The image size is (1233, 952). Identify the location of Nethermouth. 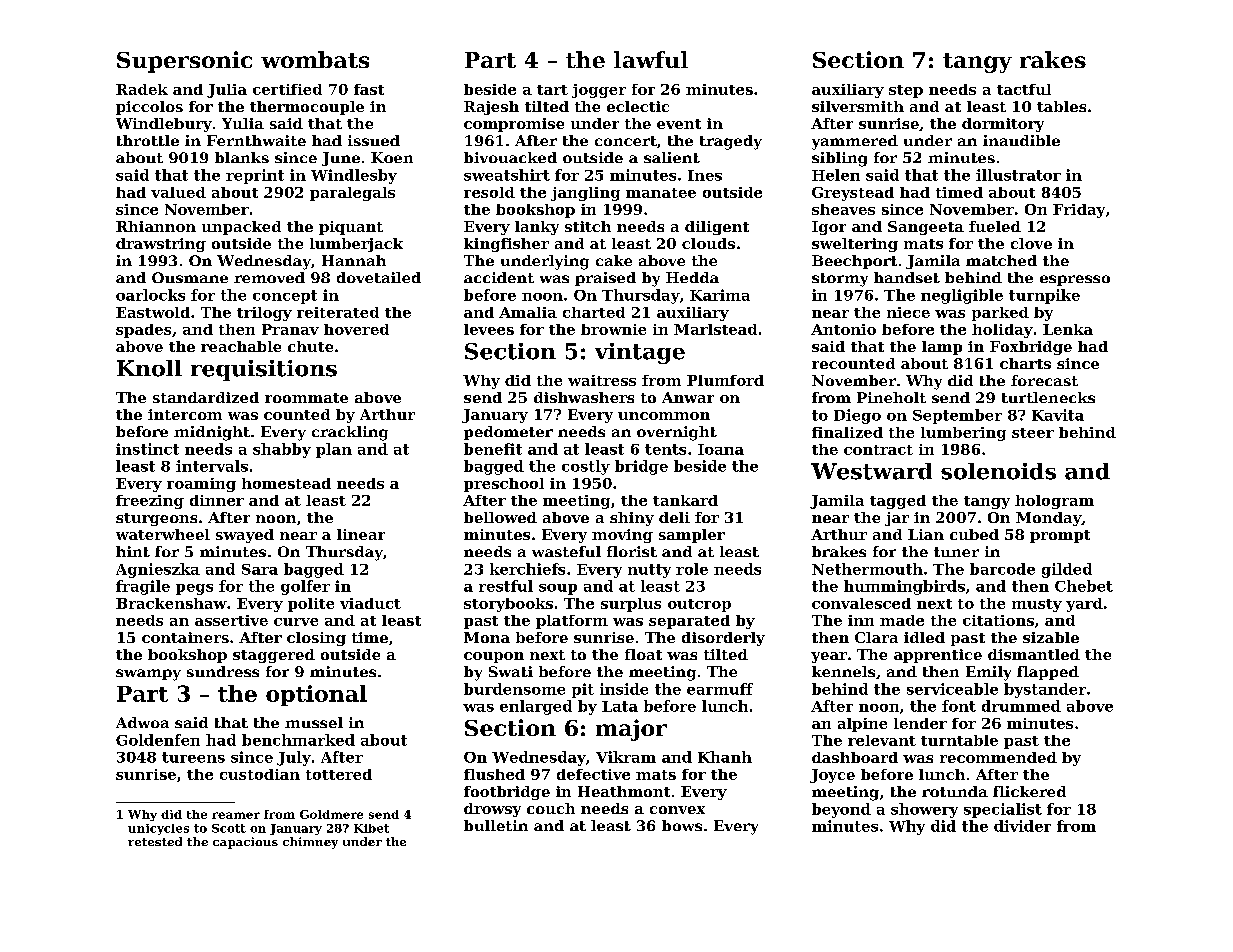
(867, 569).
